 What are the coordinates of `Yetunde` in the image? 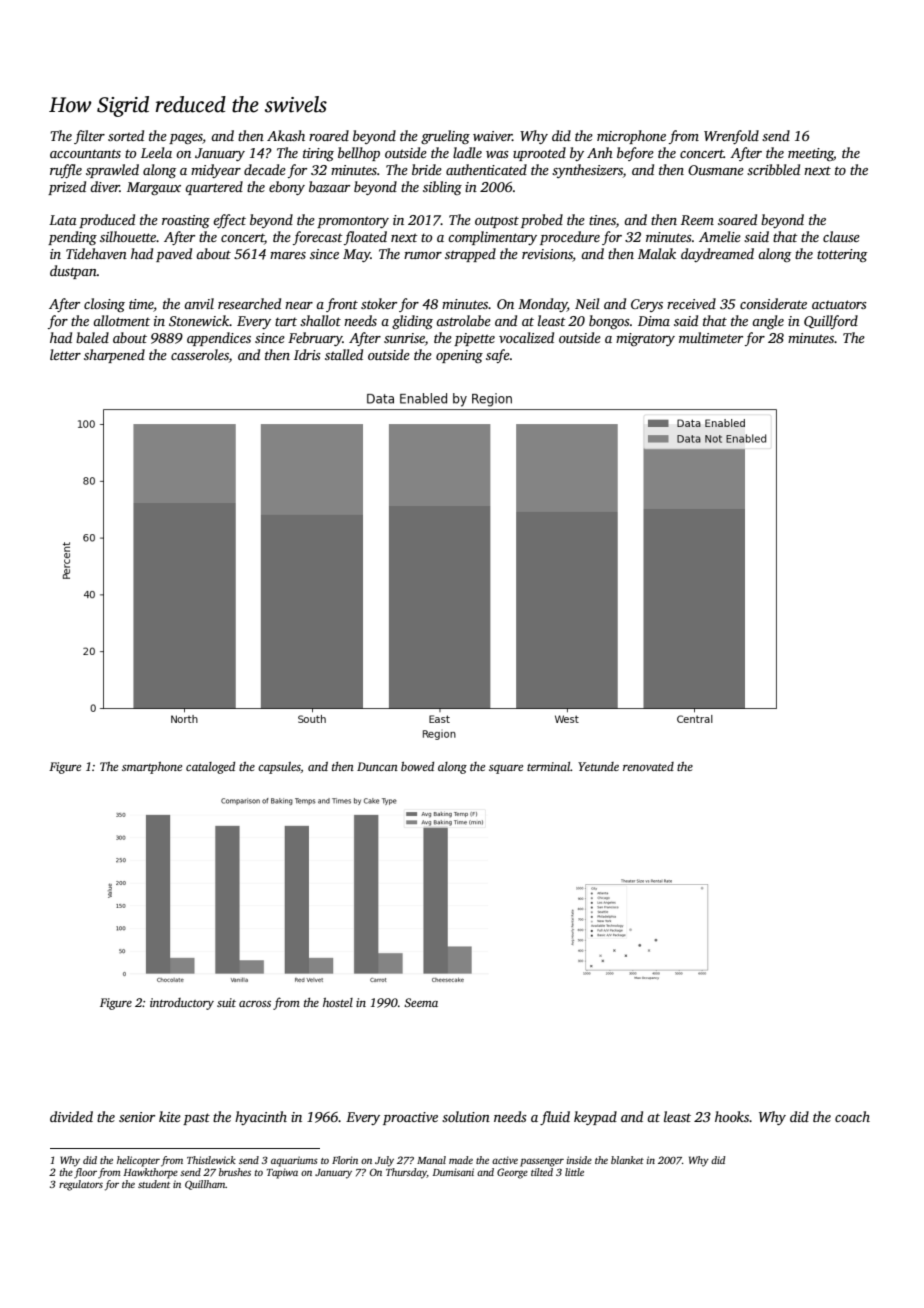 It's located at (598, 766).
